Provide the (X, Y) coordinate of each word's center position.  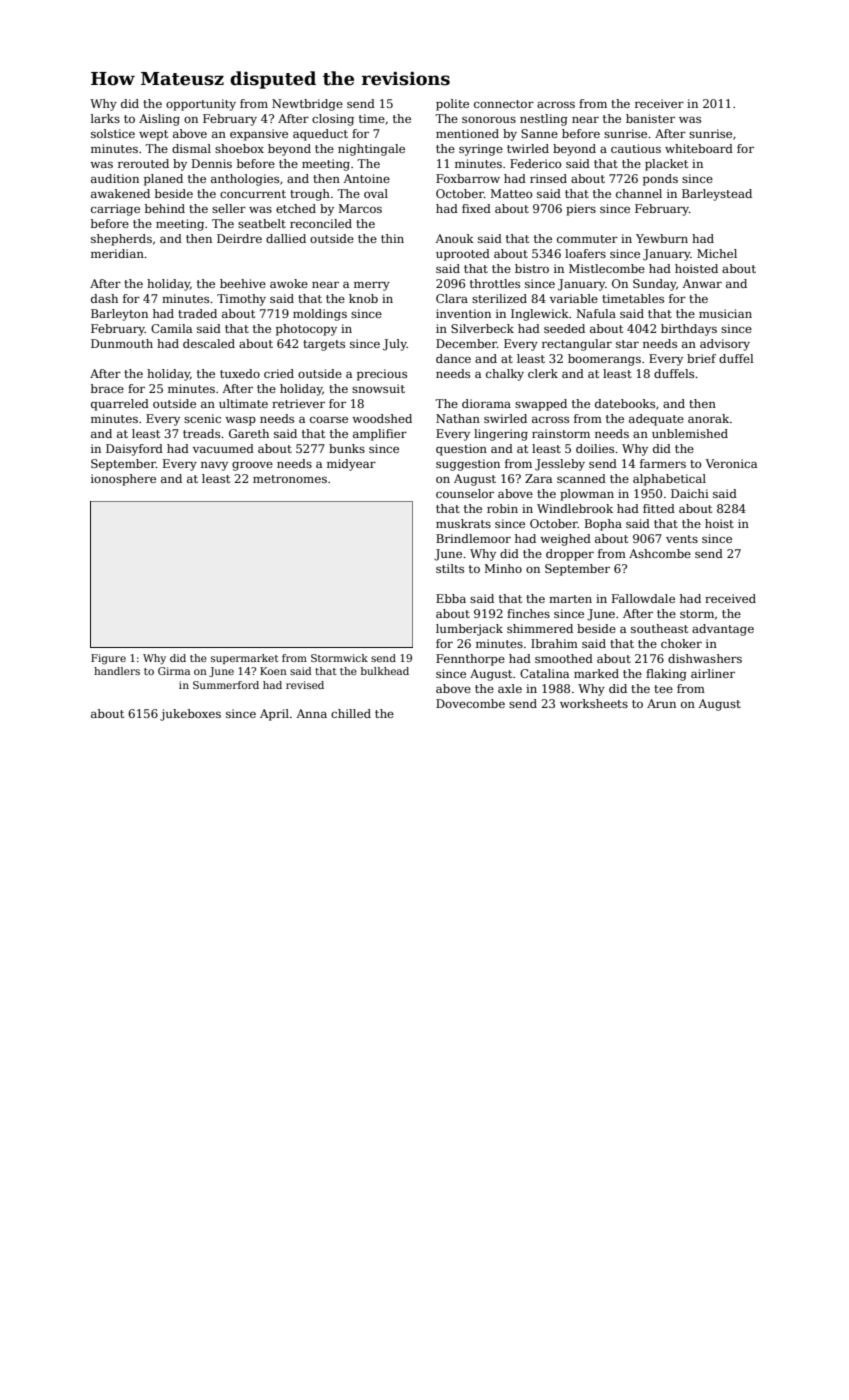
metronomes (290, 479)
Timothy (241, 300)
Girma (174, 671)
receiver (659, 103)
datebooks (625, 403)
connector (504, 104)
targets (324, 345)
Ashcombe (660, 553)
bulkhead (385, 671)
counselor (465, 493)
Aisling (159, 120)
